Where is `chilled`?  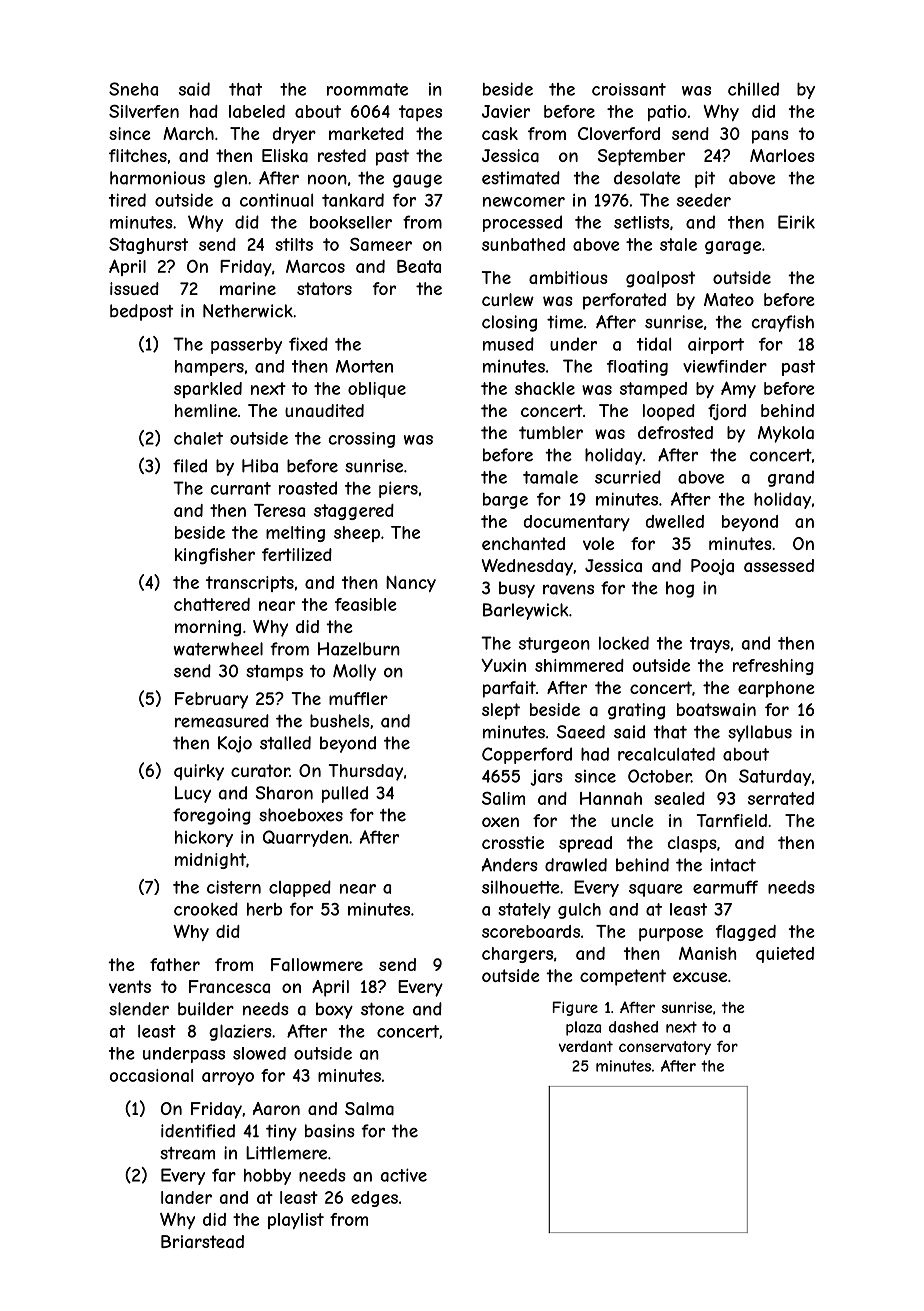
chilled is located at coordinates (753, 89).
